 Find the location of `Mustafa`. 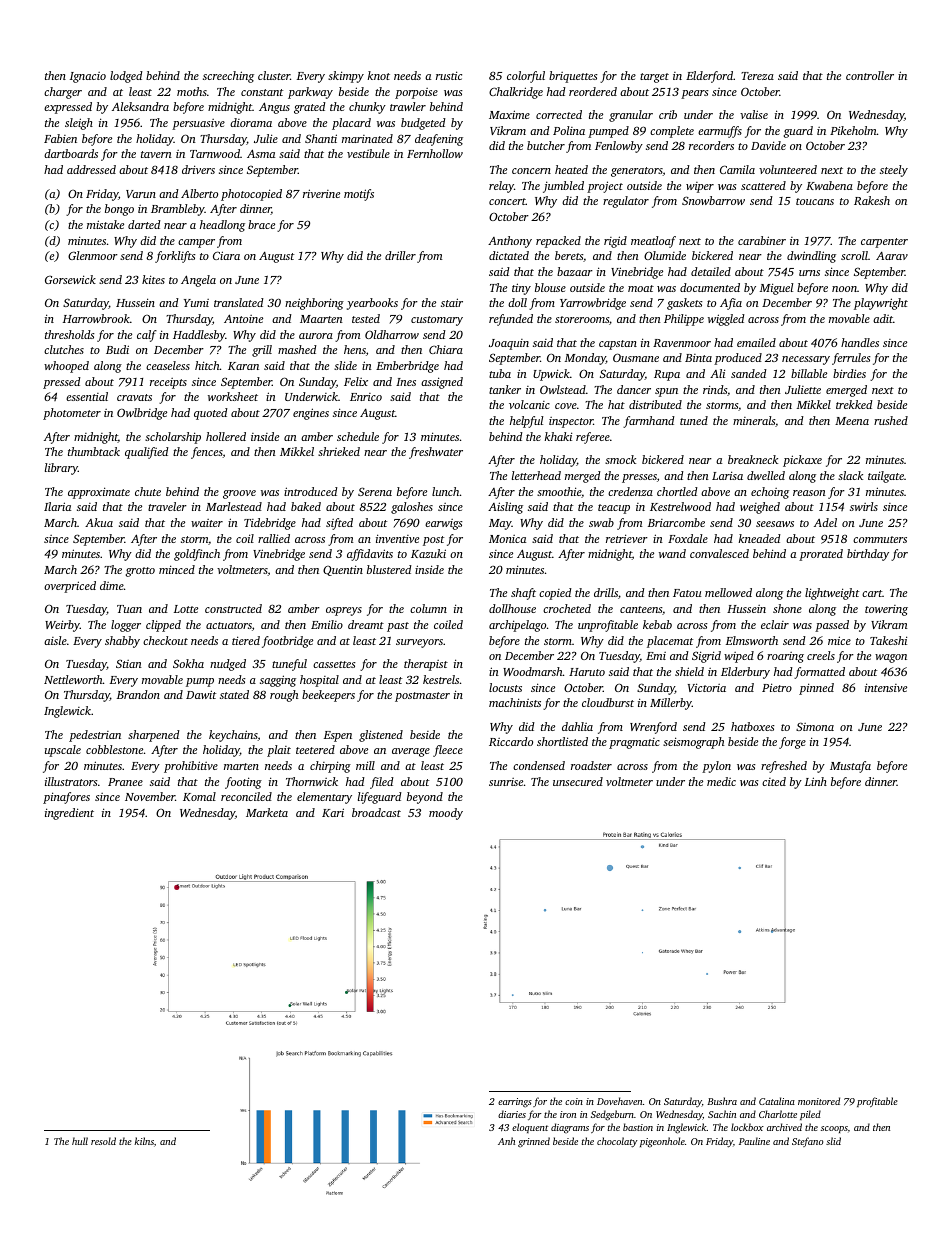

Mustafa is located at coordinates (850, 767).
